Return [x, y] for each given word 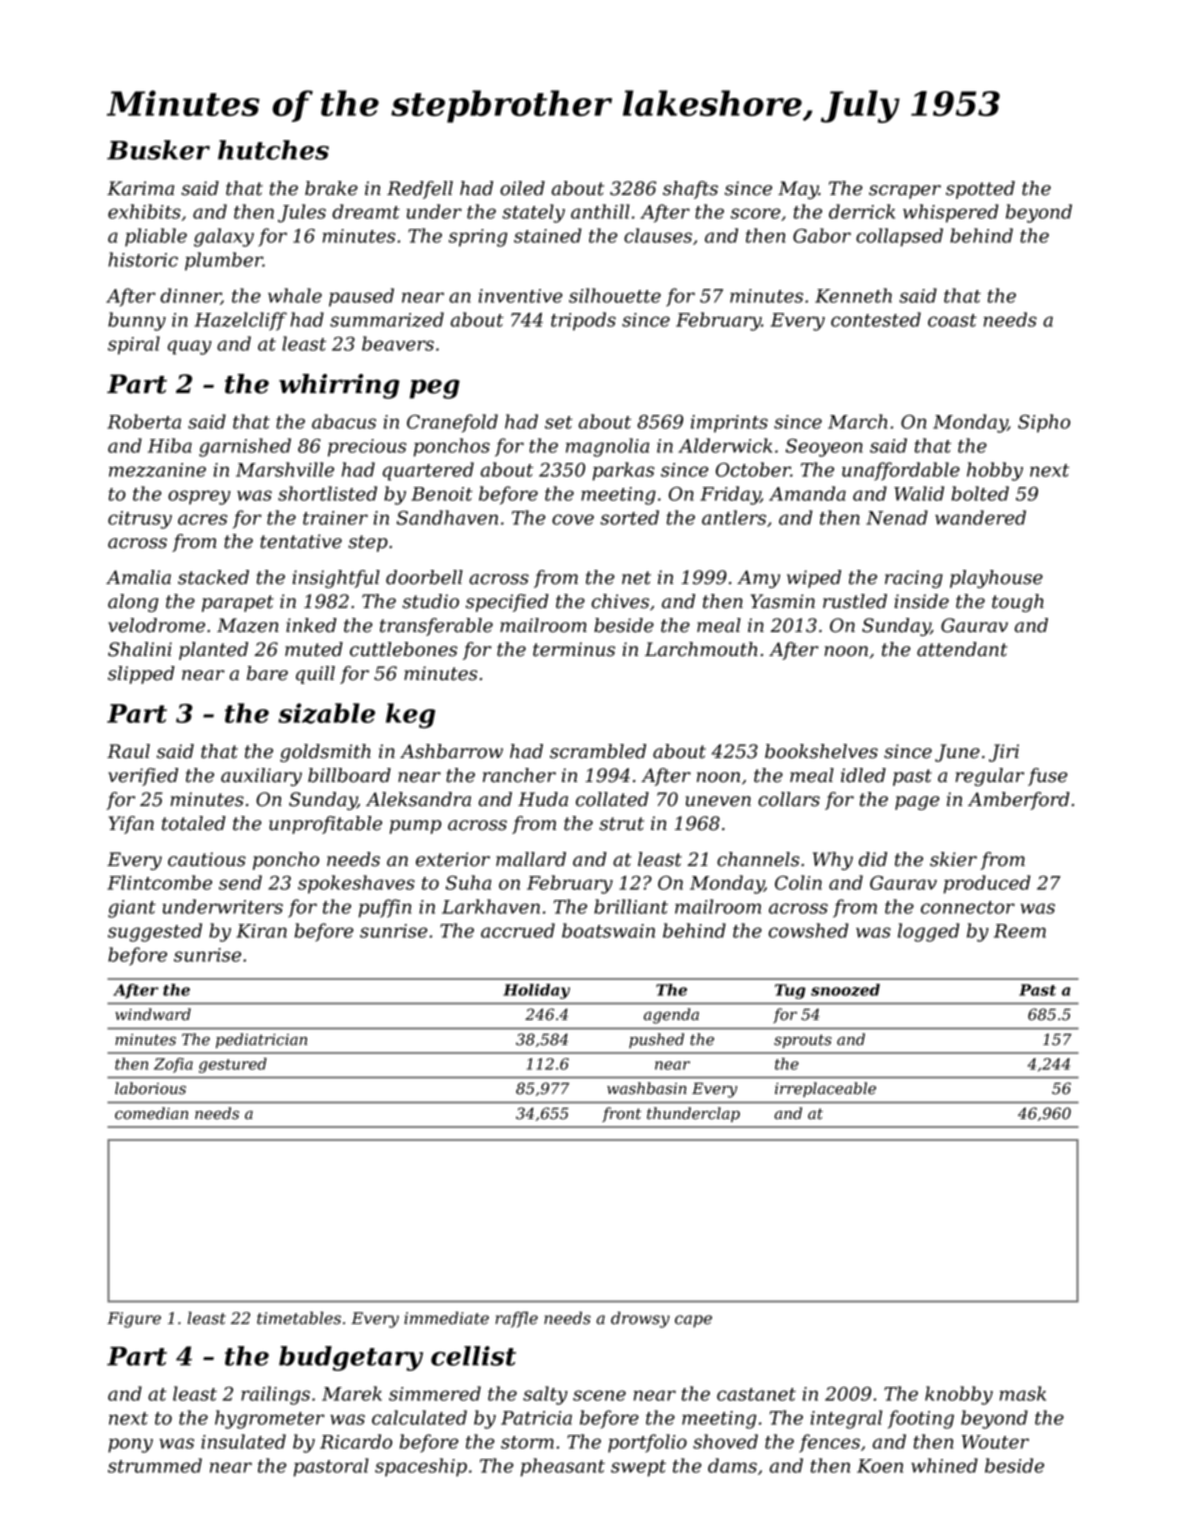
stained [548, 235]
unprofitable [325, 825]
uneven [718, 801]
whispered [951, 213]
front [621, 1114]
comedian [151, 1113]
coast [952, 320]
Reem [1020, 931]
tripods [583, 321]
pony [130, 1445]
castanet [756, 1394]
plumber [224, 261]
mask [1022, 1393]
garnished [245, 447]
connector [968, 907]
